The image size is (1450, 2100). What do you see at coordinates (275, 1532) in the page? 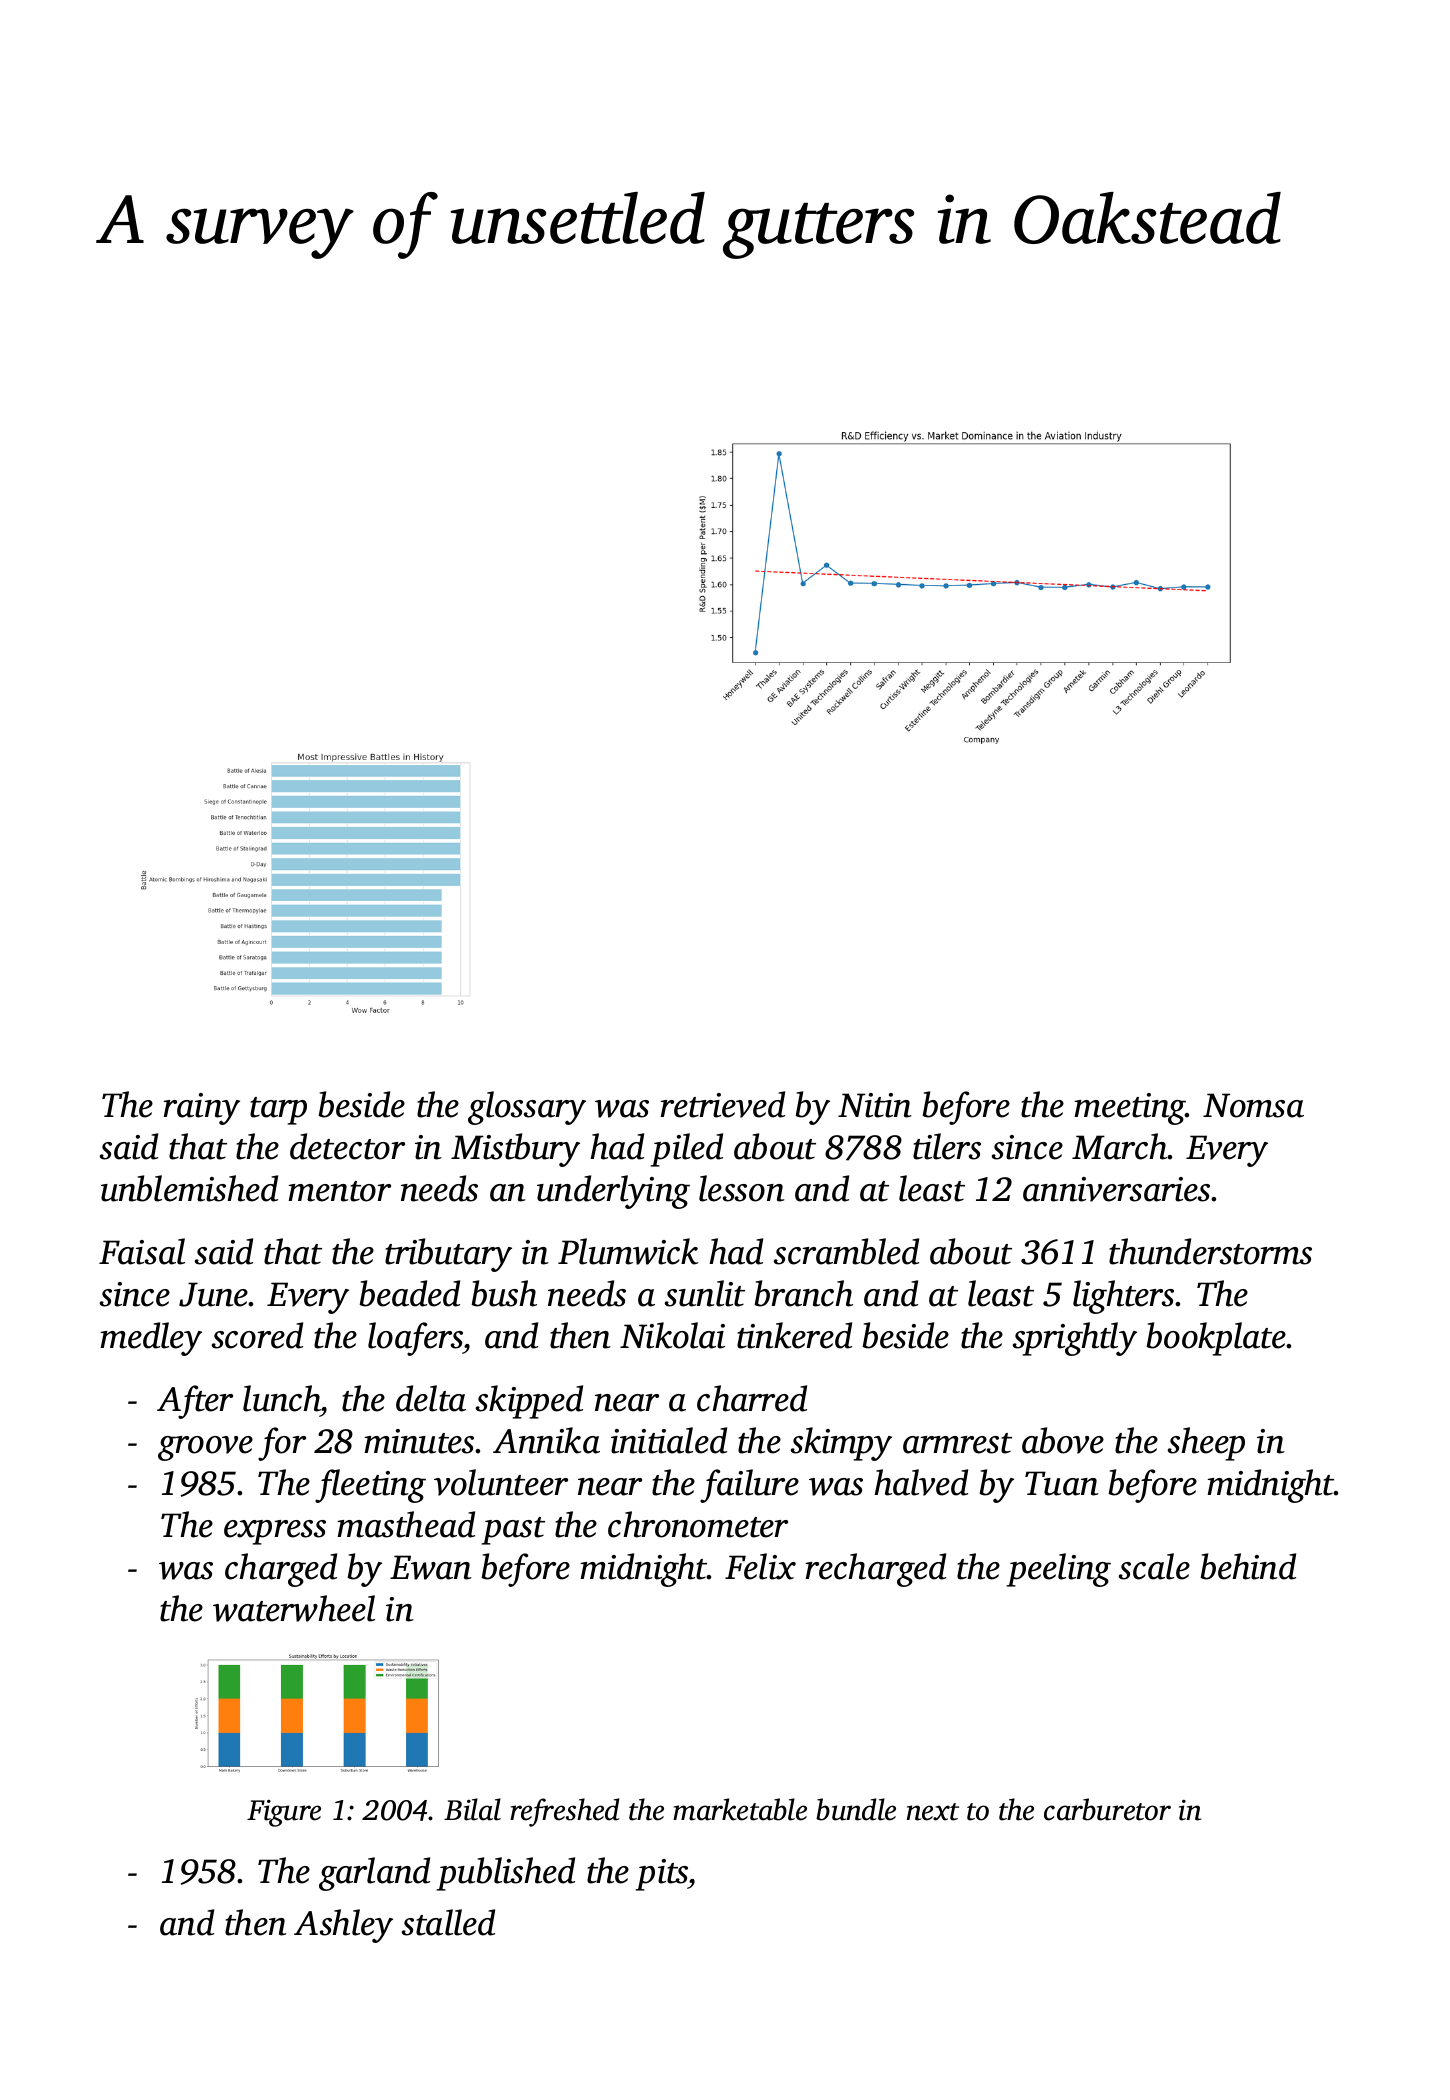
I see `express` at bounding box center [275, 1532].
